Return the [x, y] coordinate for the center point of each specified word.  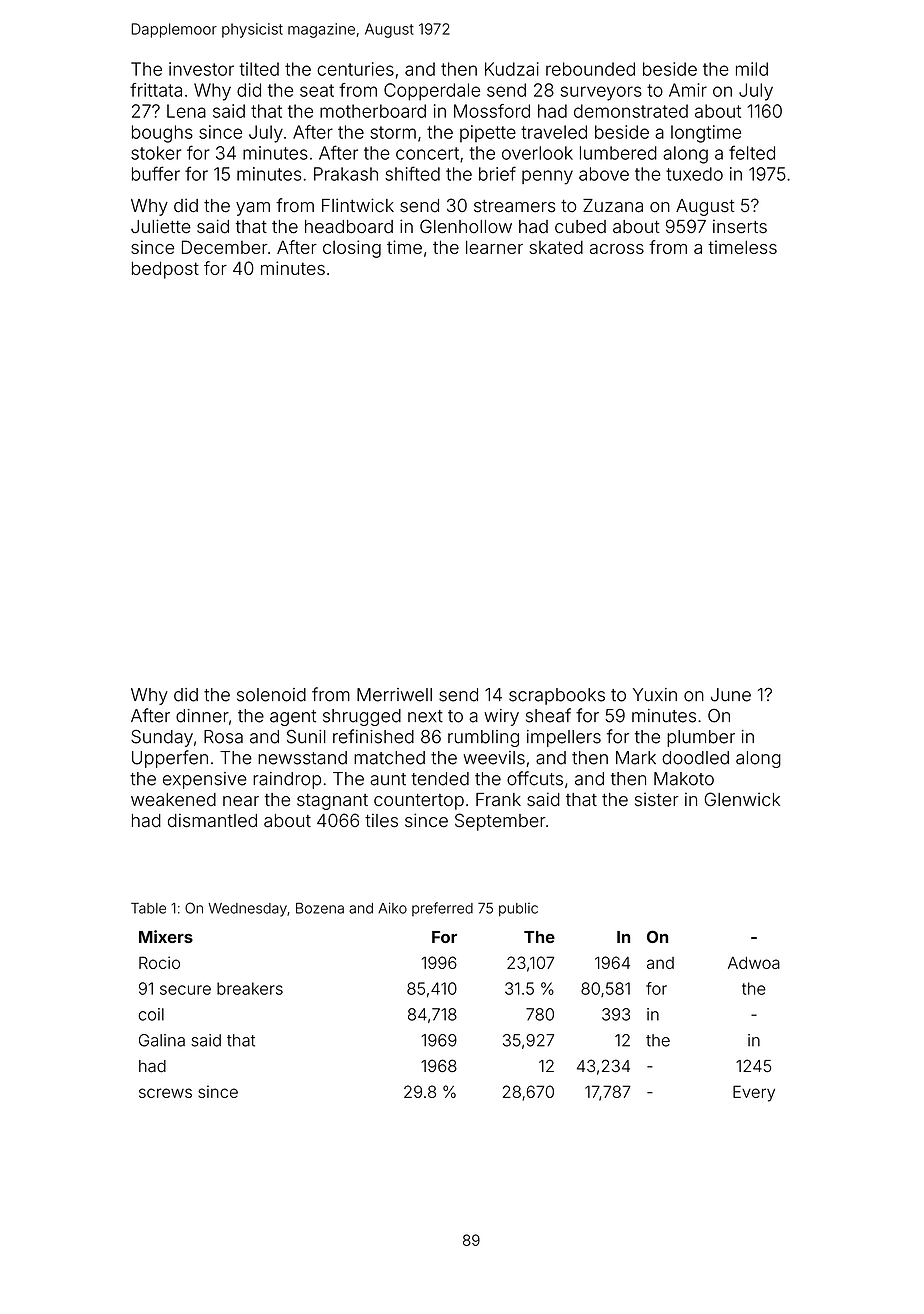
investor [201, 69]
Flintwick [358, 205]
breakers [250, 988]
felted [752, 152]
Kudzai [512, 69]
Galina [162, 1040]
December [225, 247]
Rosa [223, 737]
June [731, 695]
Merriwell [394, 695]
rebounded [590, 69]
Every [754, 1093]
